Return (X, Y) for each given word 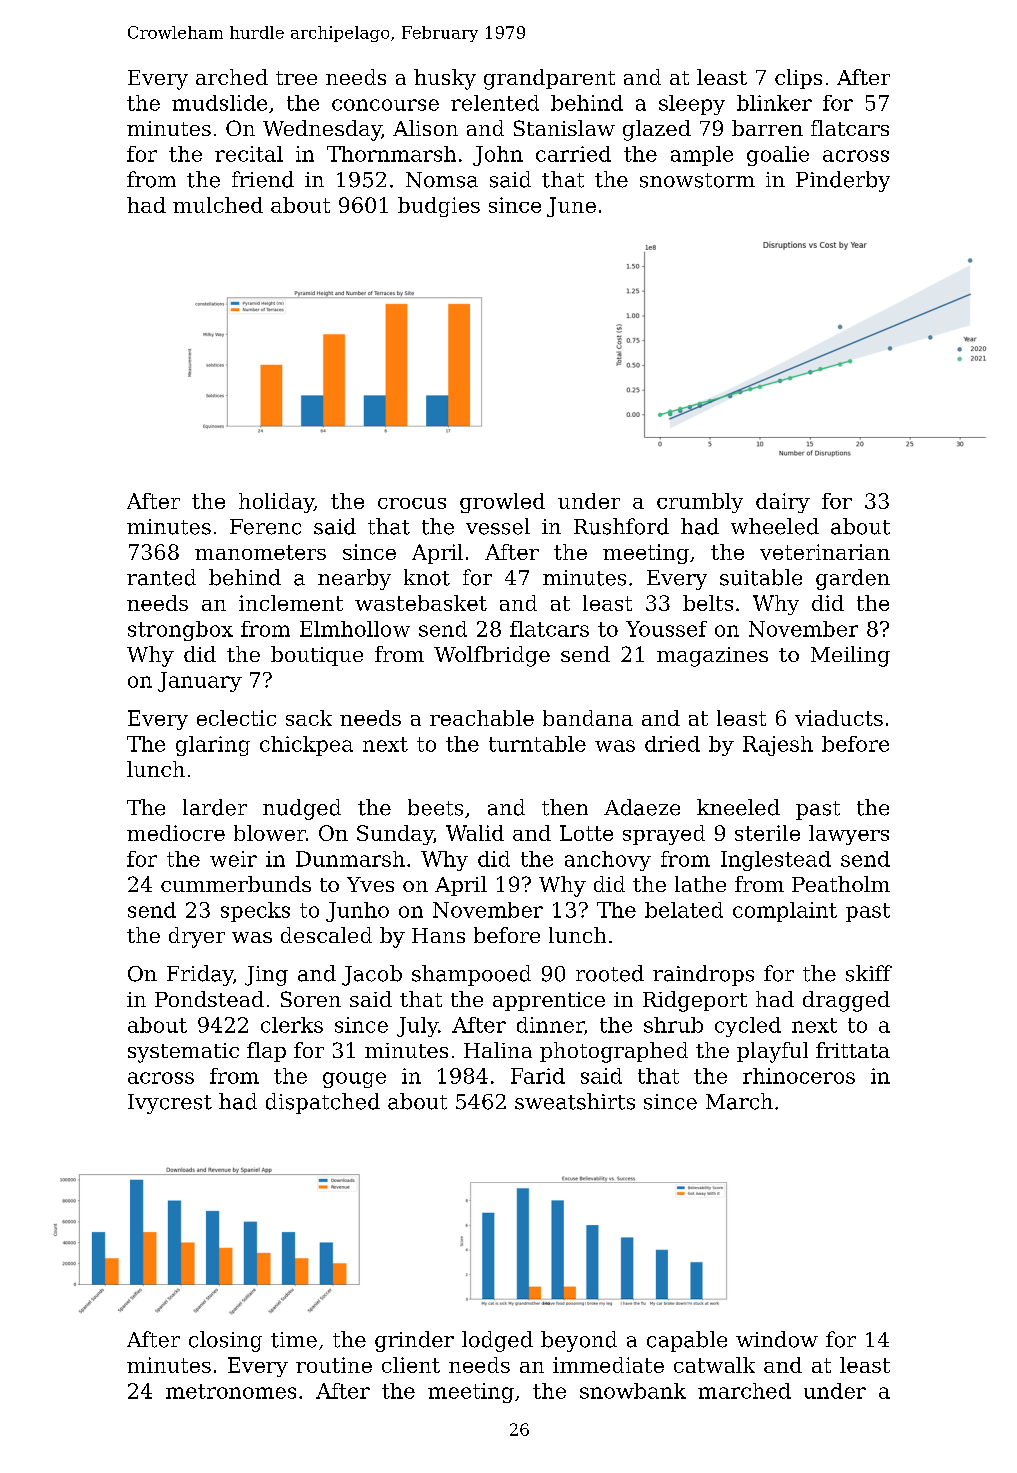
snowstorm (697, 180)
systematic (183, 1053)
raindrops (703, 975)
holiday (276, 503)
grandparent (549, 79)
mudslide (219, 103)
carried (573, 154)
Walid (475, 833)
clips (798, 79)
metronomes (231, 1391)
